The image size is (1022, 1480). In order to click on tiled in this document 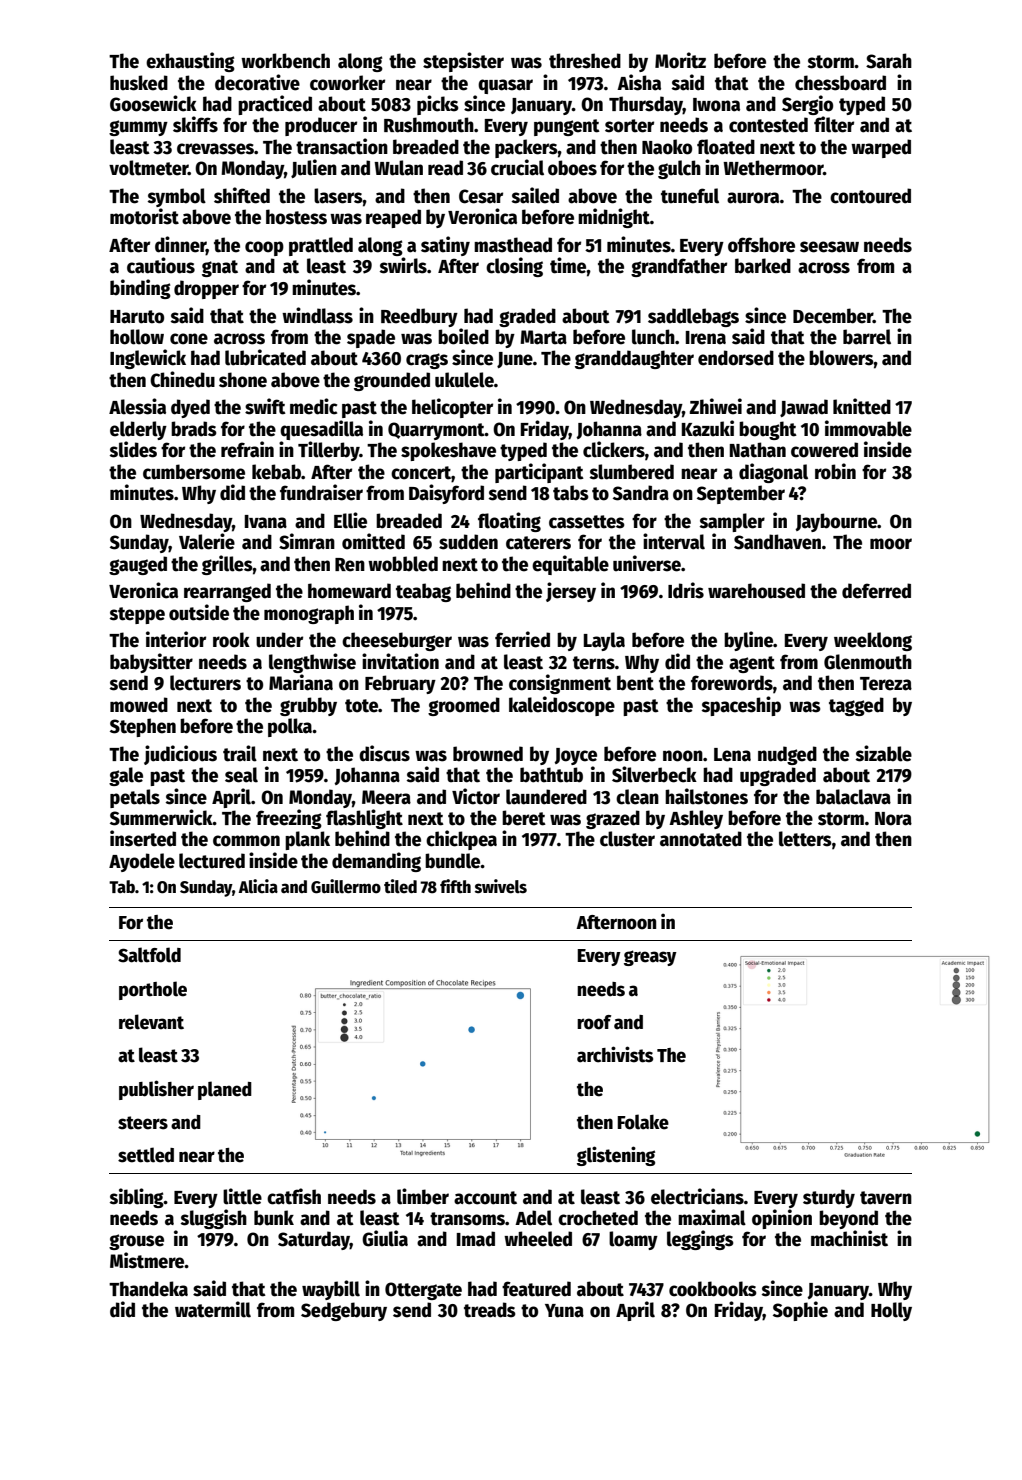, I will do `click(400, 886)`.
